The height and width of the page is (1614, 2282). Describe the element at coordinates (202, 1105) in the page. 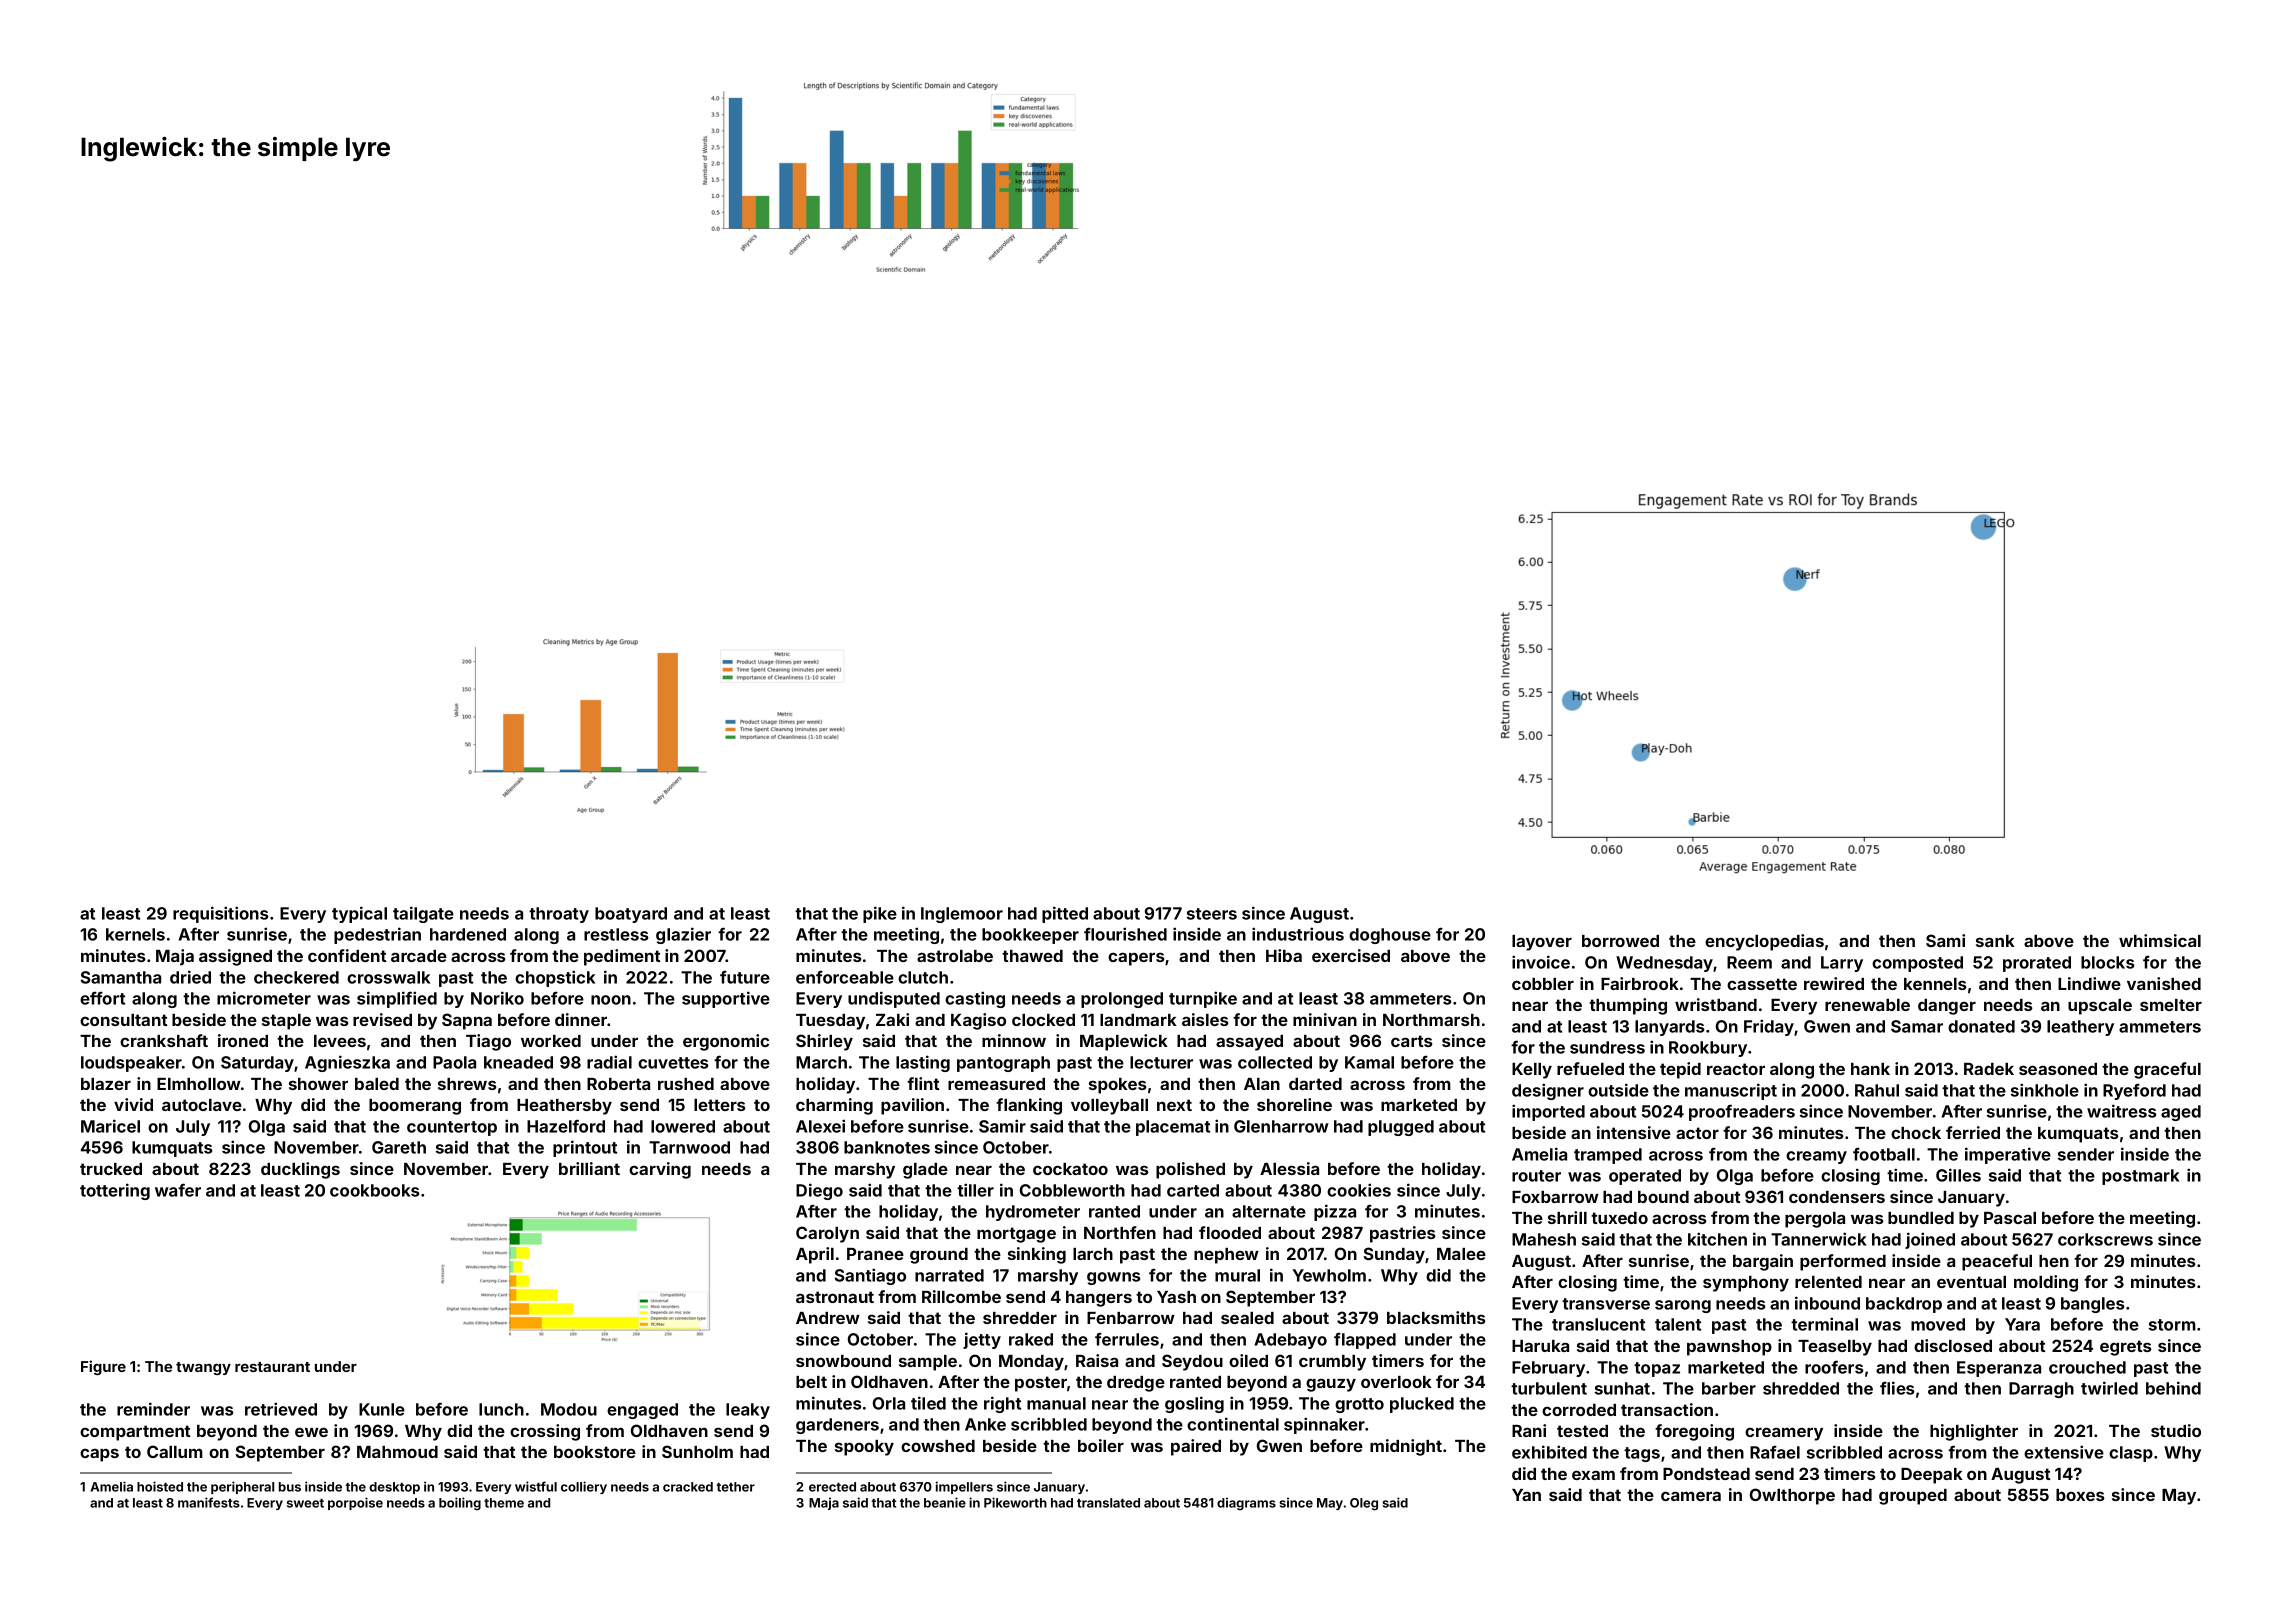

I see `autoclave` at that location.
